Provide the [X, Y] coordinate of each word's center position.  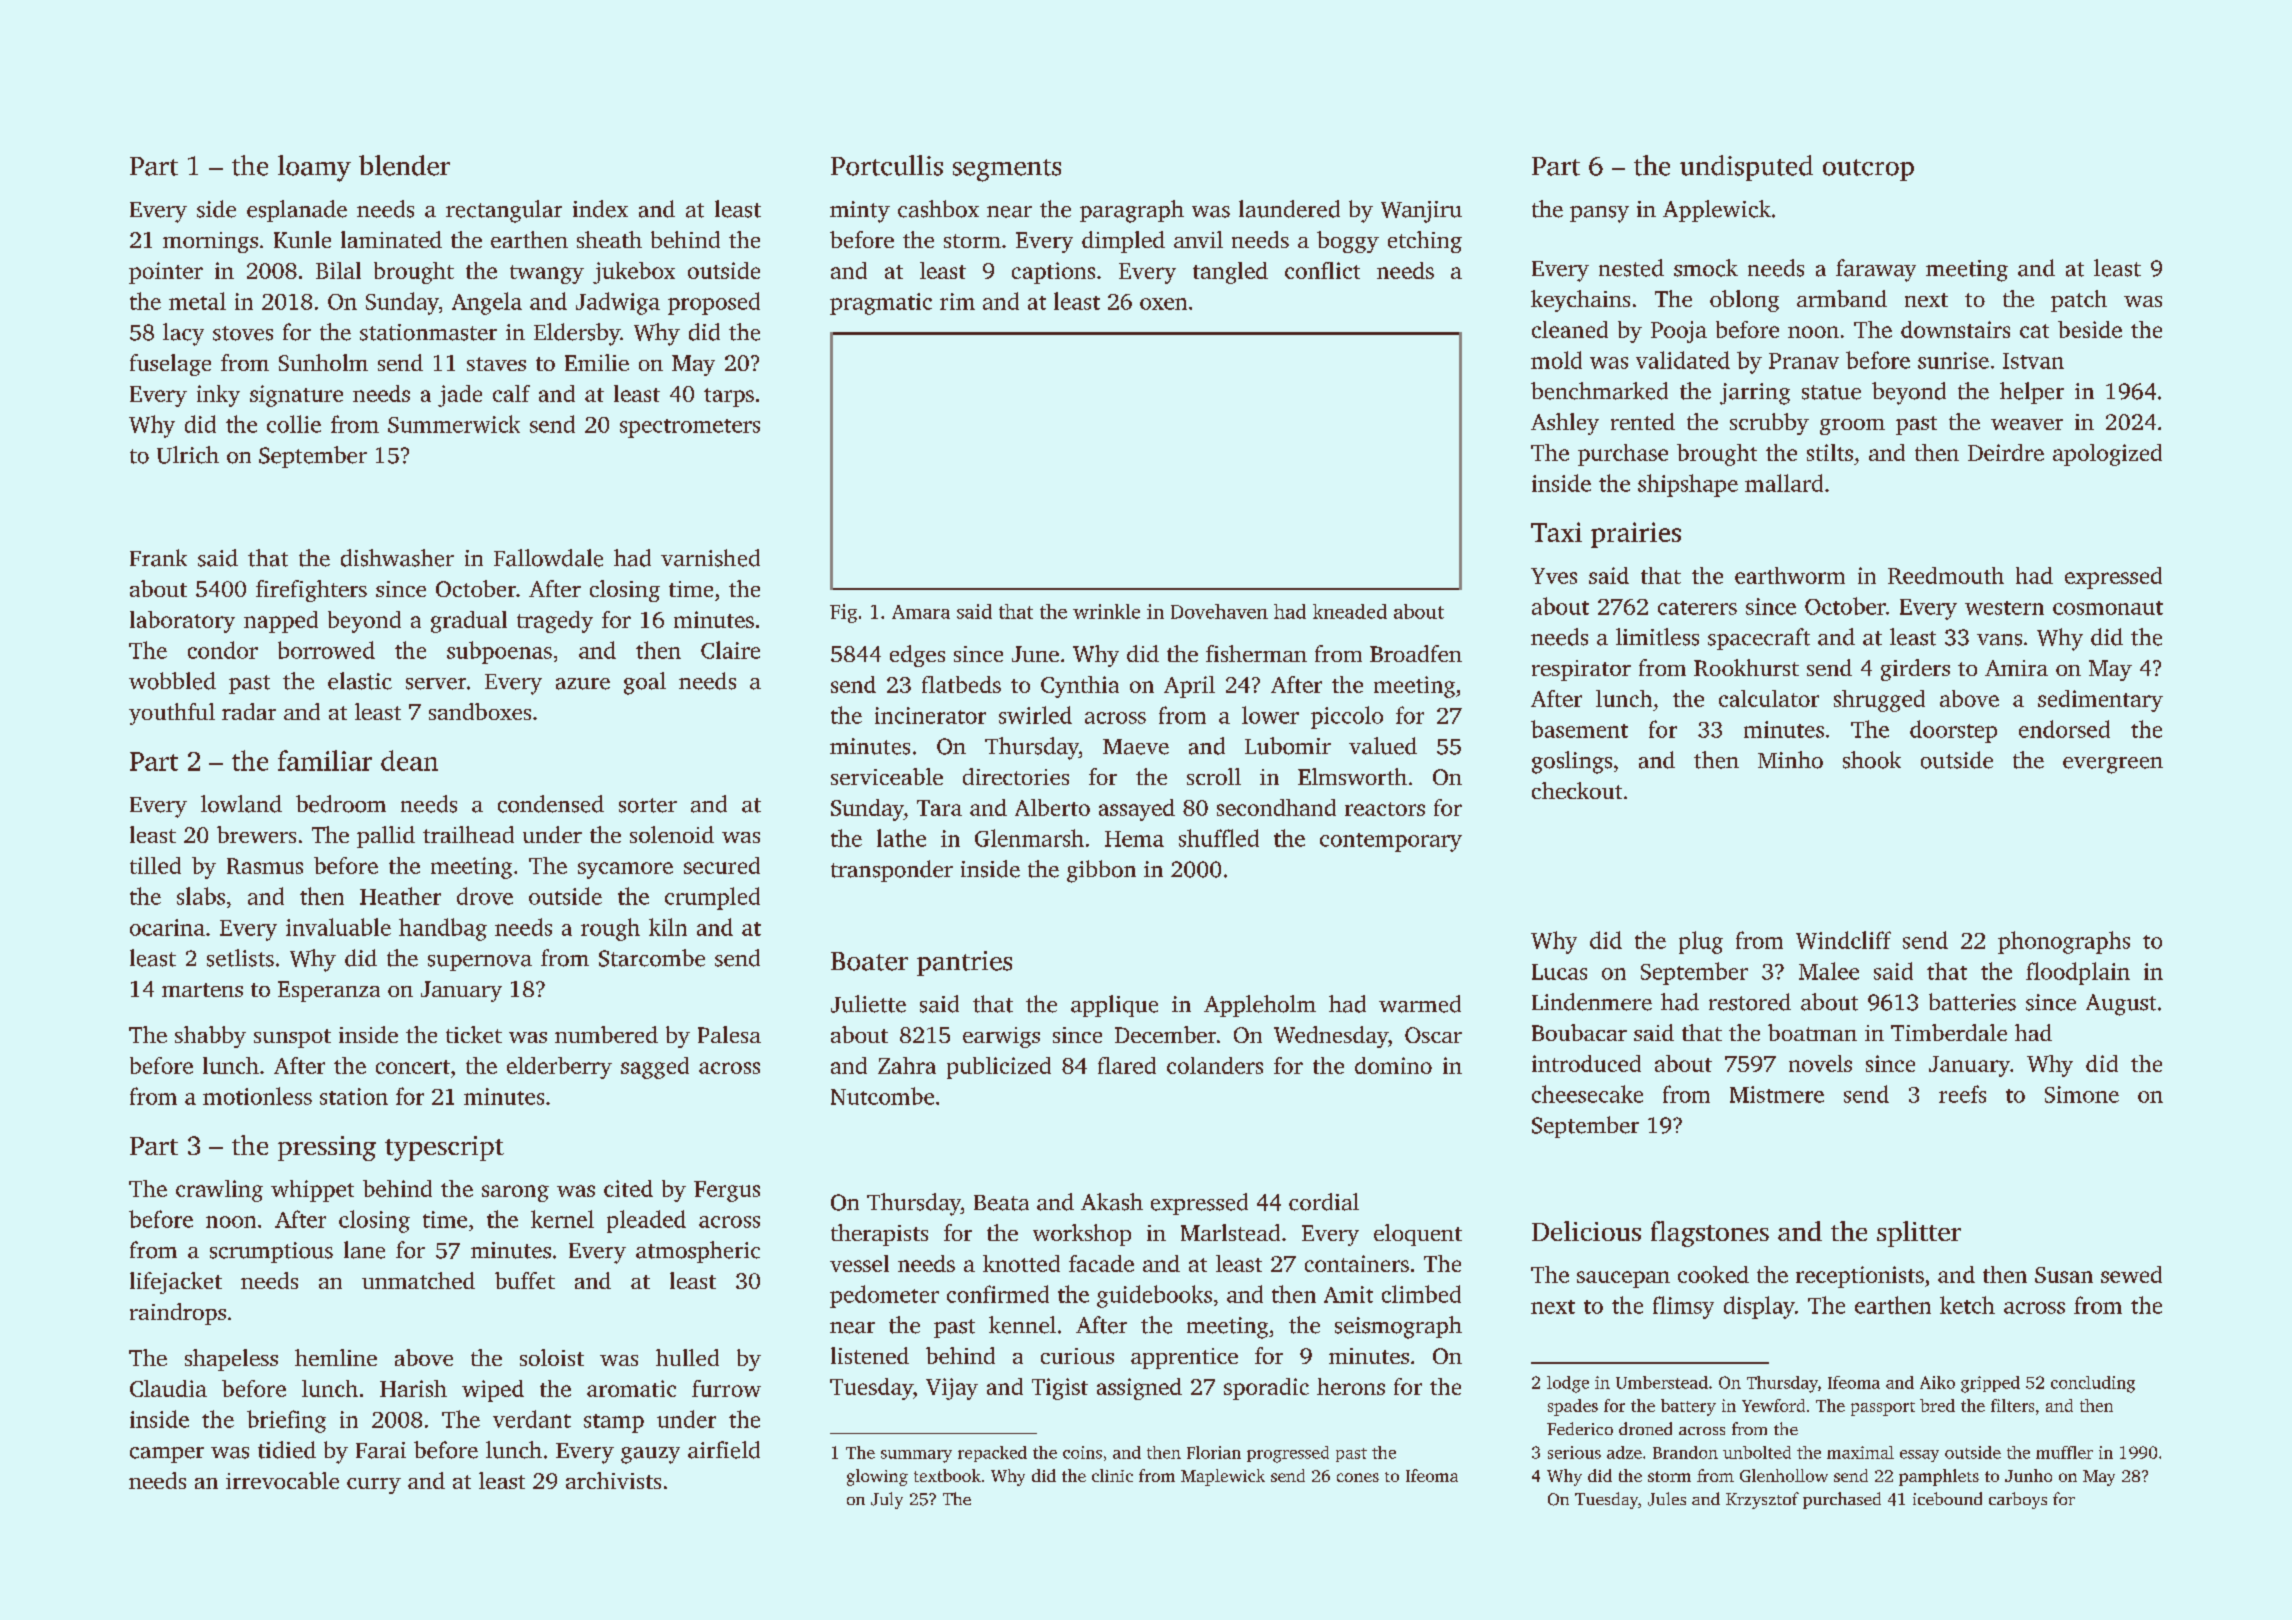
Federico [1580, 1428]
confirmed [998, 1294]
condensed [551, 804]
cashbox [938, 209]
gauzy [650, 1455]
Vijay [952, 1389]
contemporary [1391, 842]
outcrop [1868, 170]
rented [1643, 421]
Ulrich [188, 455]
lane [364, 1250]
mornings [210, 242]
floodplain [2078, 973]
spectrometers [690, 428]
